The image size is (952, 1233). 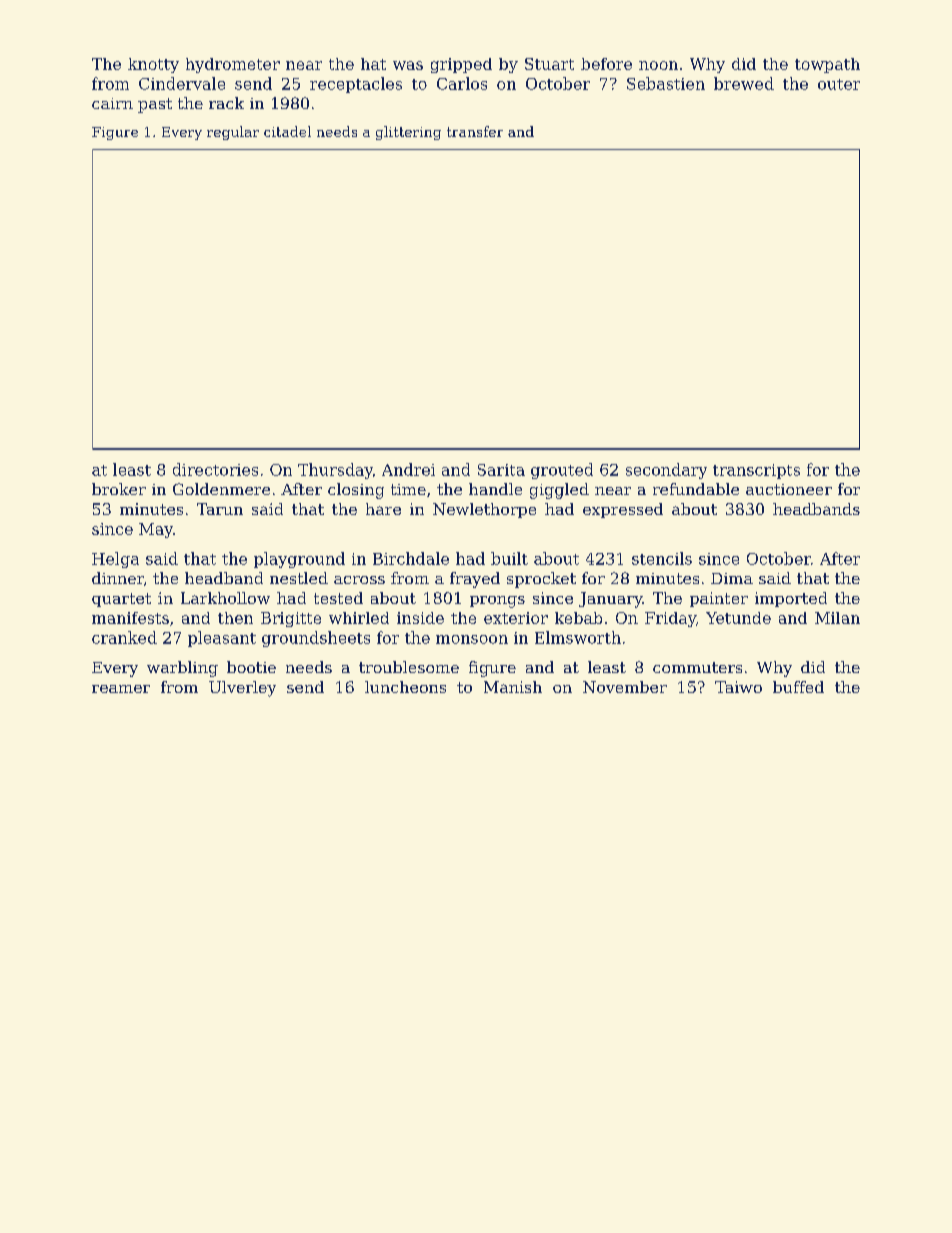 What do you see at coordinates (335, 471) in the screenshot?
I see `Thursday` at bounding box center [335, 471].
